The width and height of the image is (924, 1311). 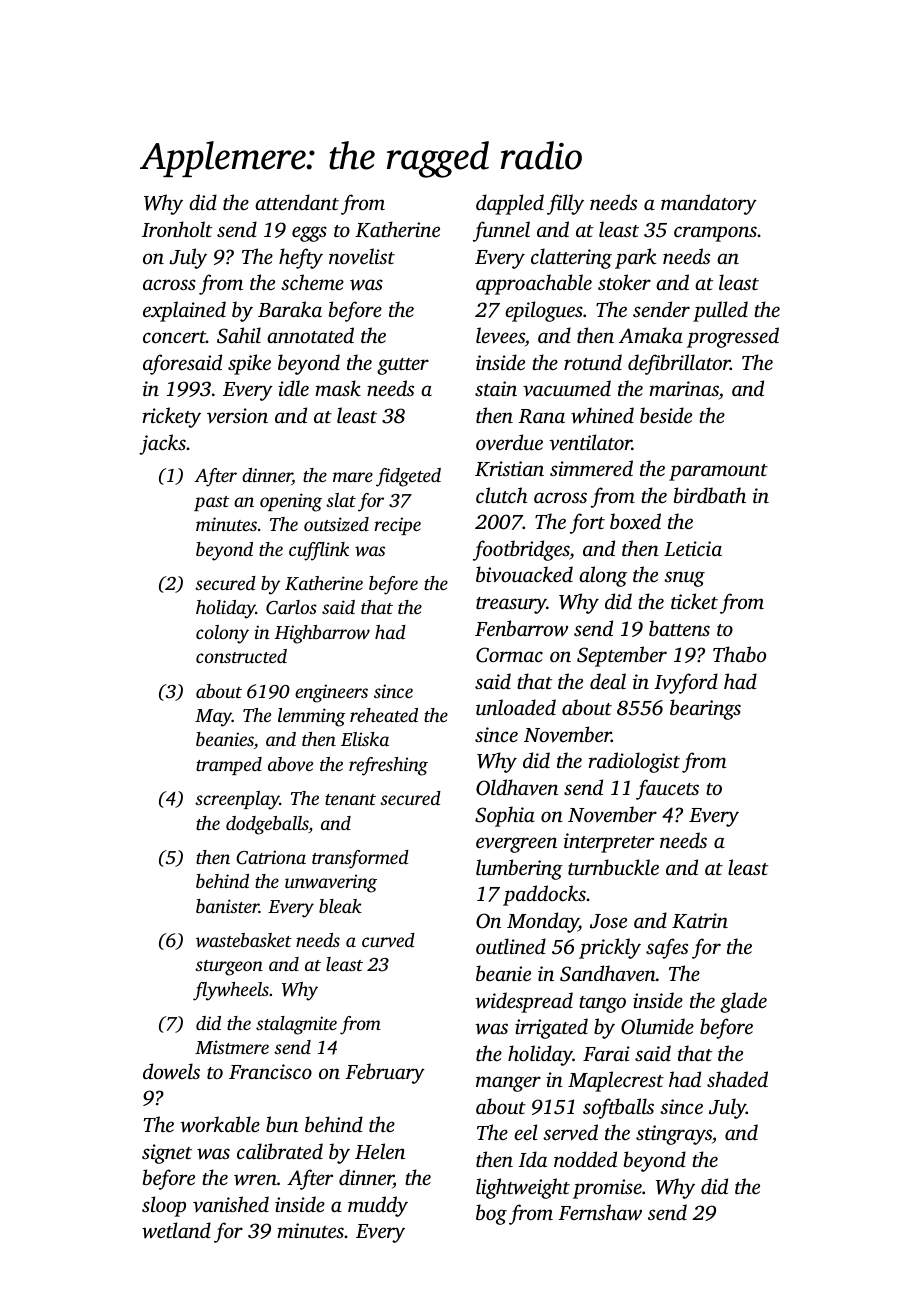 What do you see at coordinates (523, 1188) in the image?
I see `lightweight` at bounding box center [523, 1188].
